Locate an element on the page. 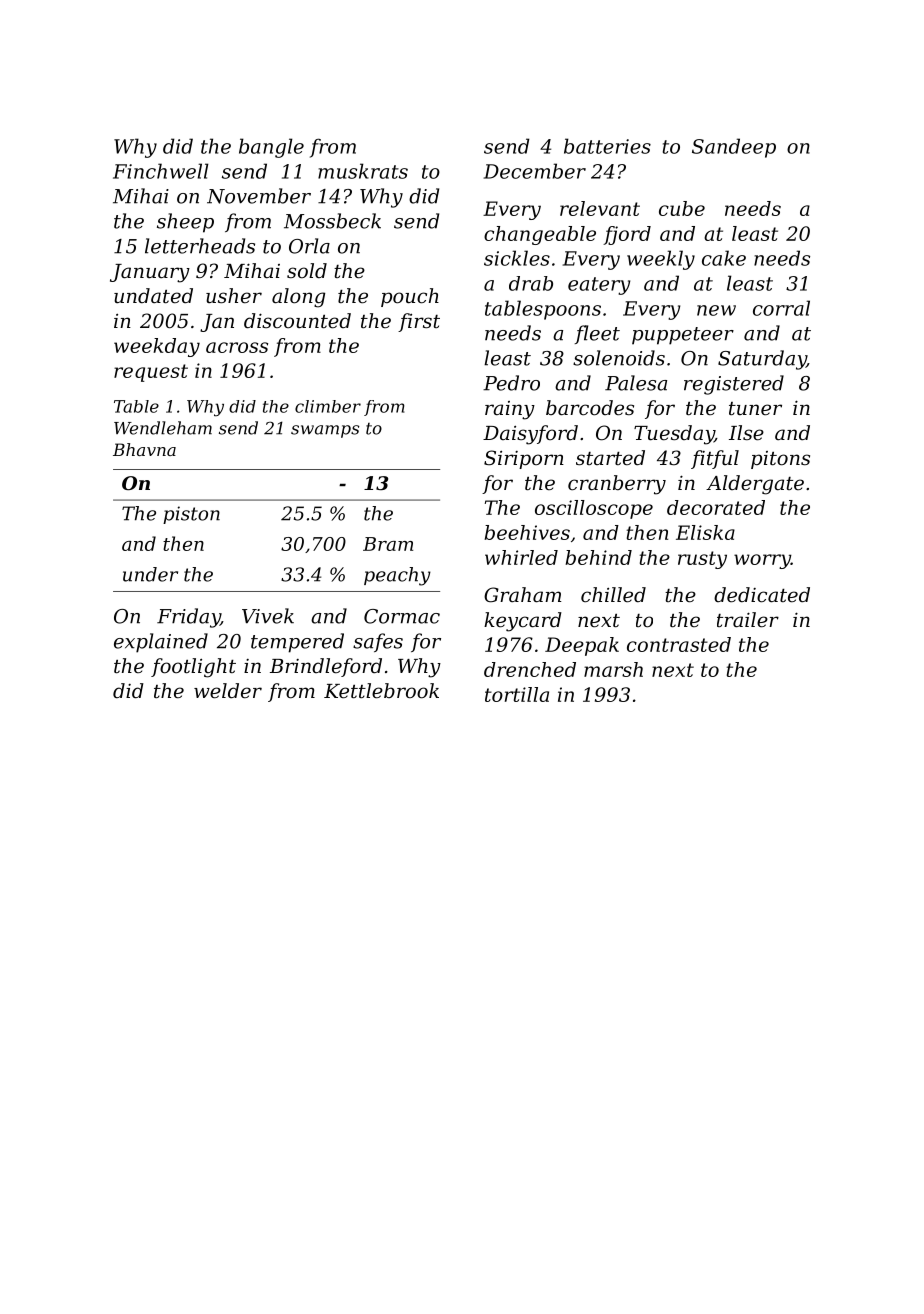 This document has height=1314, width=924. oscilloscope is located at coordinates (594, 509).
